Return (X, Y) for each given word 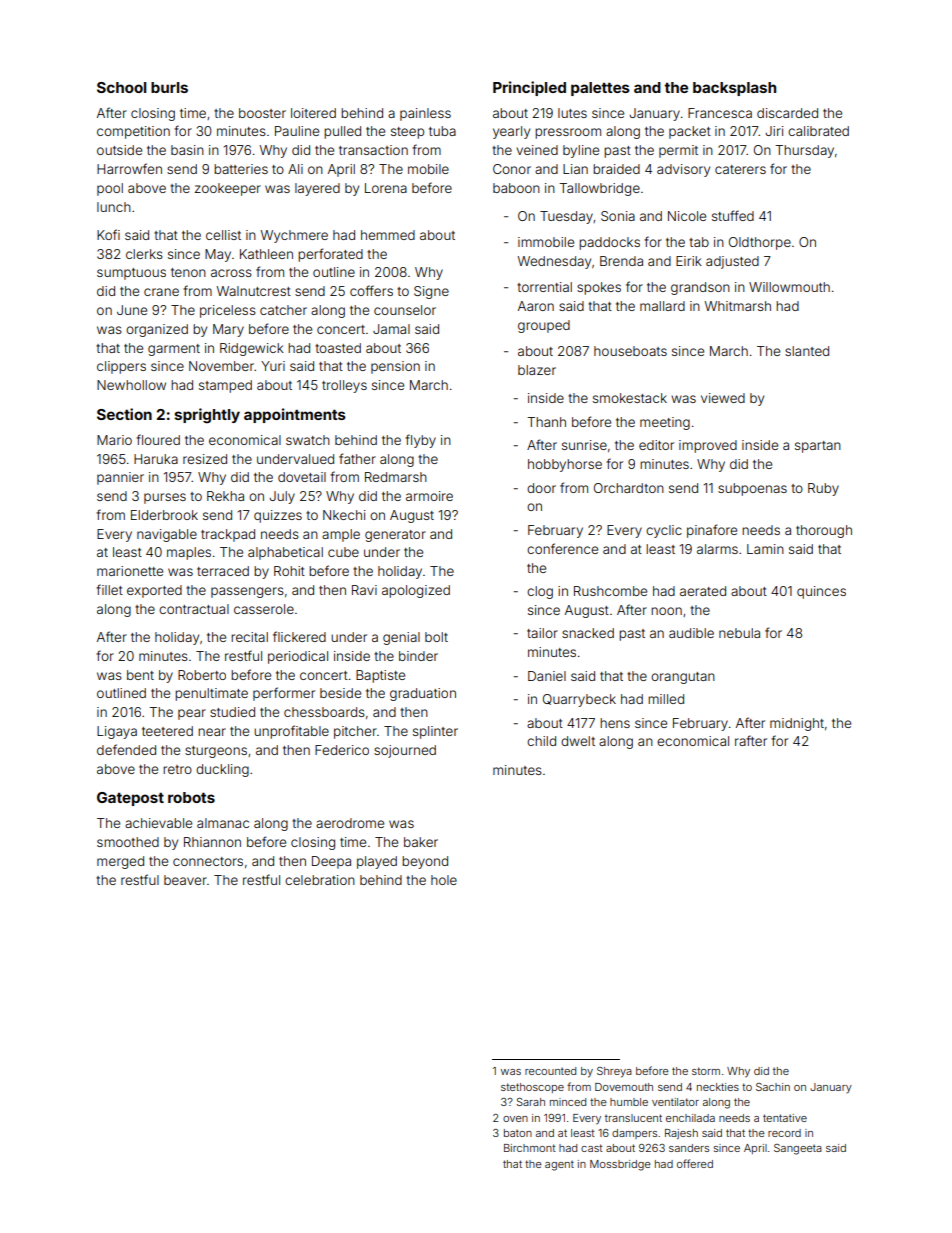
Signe (431, 292)
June (132, 310)
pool (110, 189)
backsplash (734, 89)
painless (425, 114)
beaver (185, 880)
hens (615, 723)
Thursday (804, 151)
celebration (320, 880)
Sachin (773, 1087)
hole (444, 880)
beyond (425, 862)
